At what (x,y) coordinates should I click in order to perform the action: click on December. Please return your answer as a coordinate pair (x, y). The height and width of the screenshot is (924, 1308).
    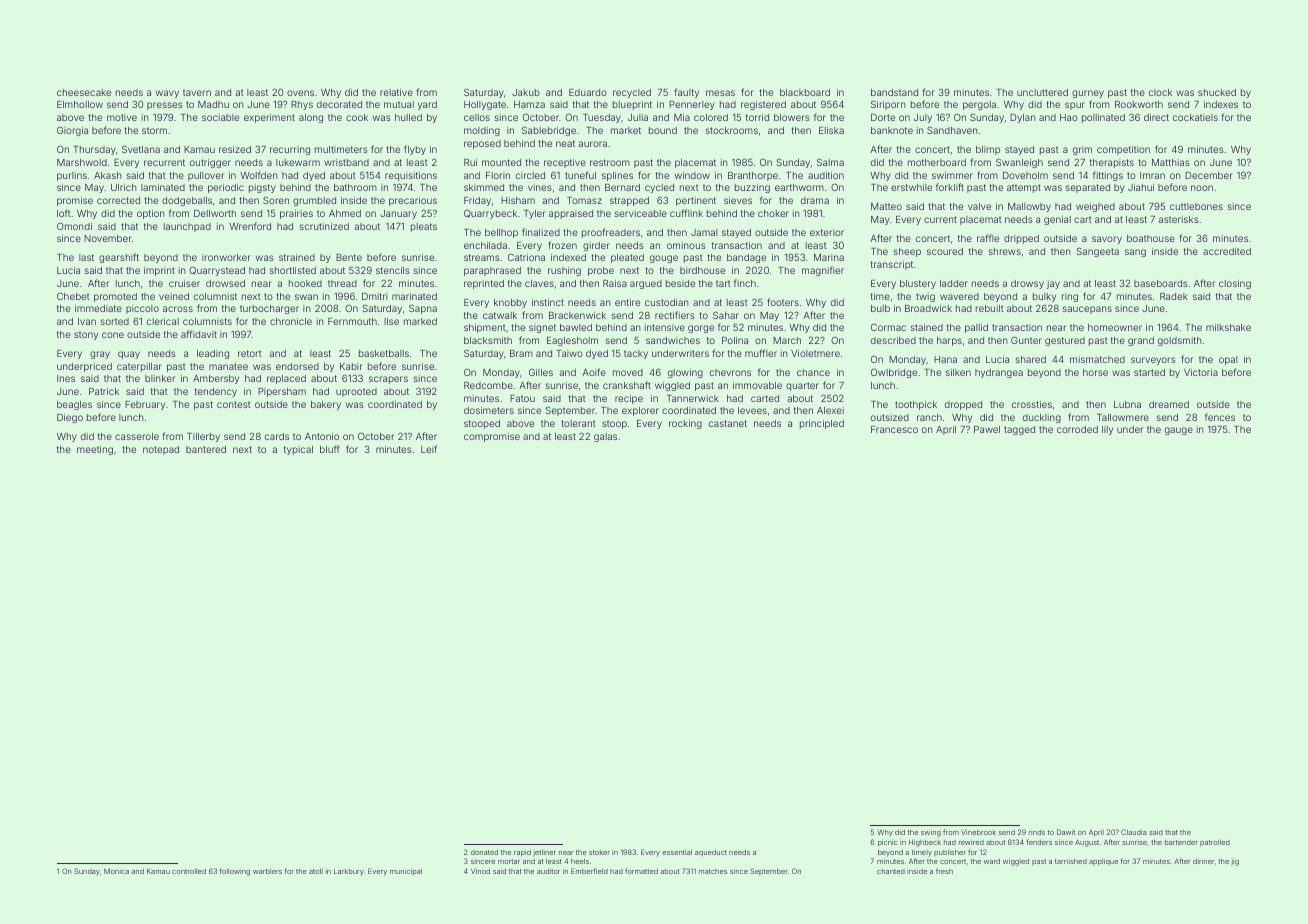
    Looking at the image, I should click on (1209, 175).
